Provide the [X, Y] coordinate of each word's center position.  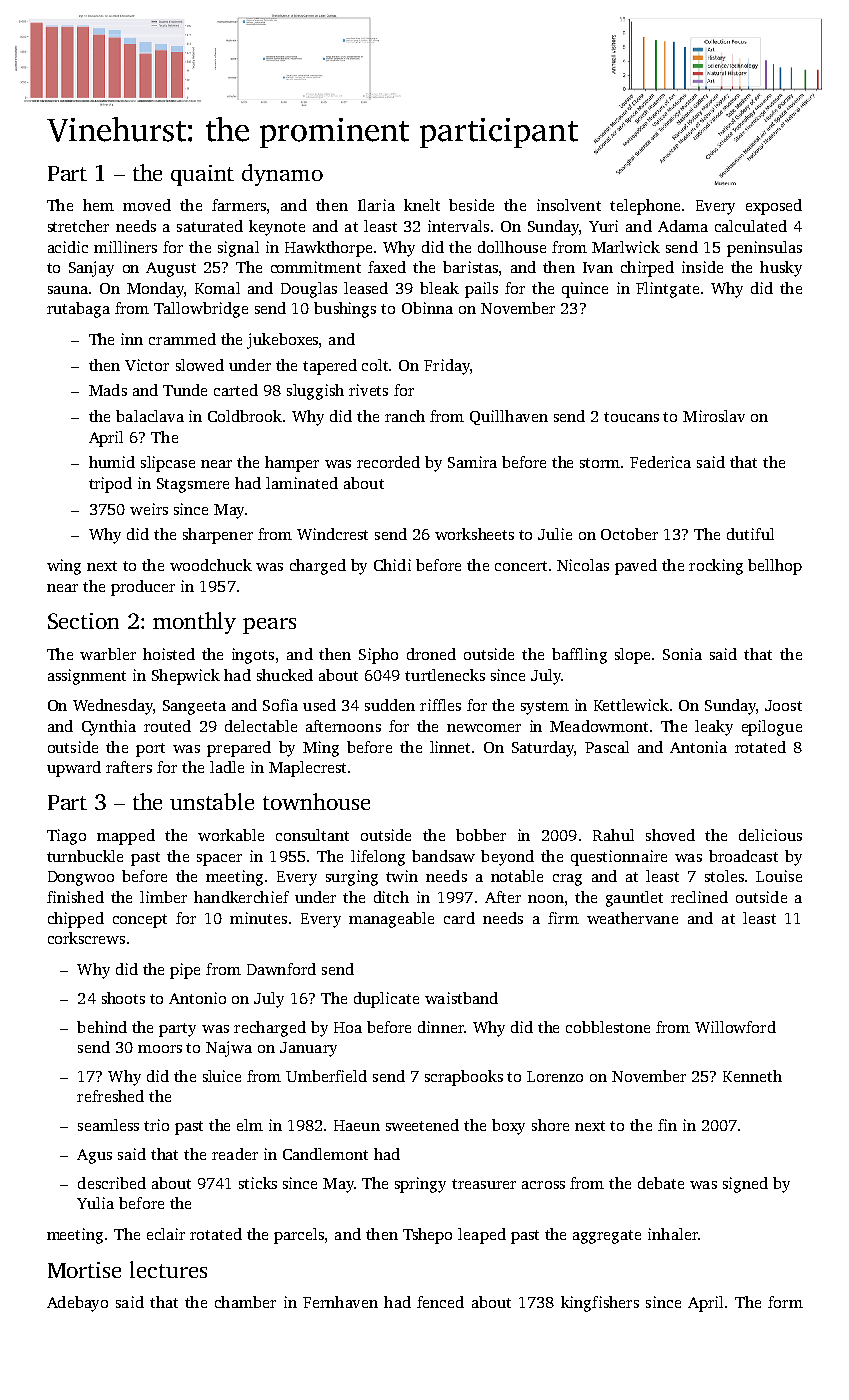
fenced [440, 1302]
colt [376, 365]
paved [636, 567]
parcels [299, 1236]
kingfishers [600, 1304]
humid [112, 462]
